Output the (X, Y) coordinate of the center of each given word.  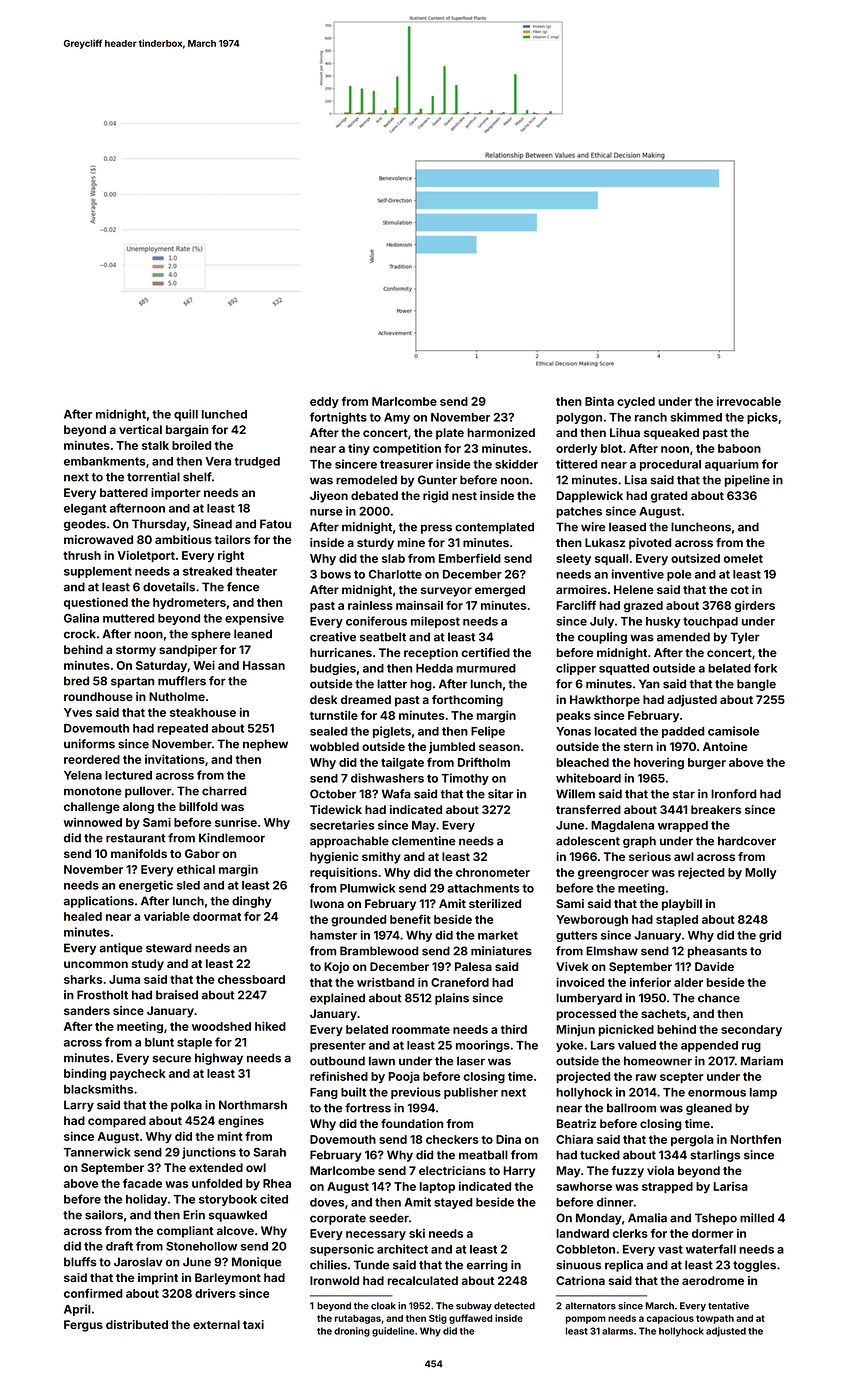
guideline (393, 1332)
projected (583, 1077)
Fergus (83, 1326)
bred (76, 681)
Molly (761, 873)
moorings (483, 1046)
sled (188, 885)
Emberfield (470, 558)
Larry (79, 1106)
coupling (602, 638)
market (498, 935)
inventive (638, 574)
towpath (715, 1319)
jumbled (452, 748)
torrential (153, 477)
